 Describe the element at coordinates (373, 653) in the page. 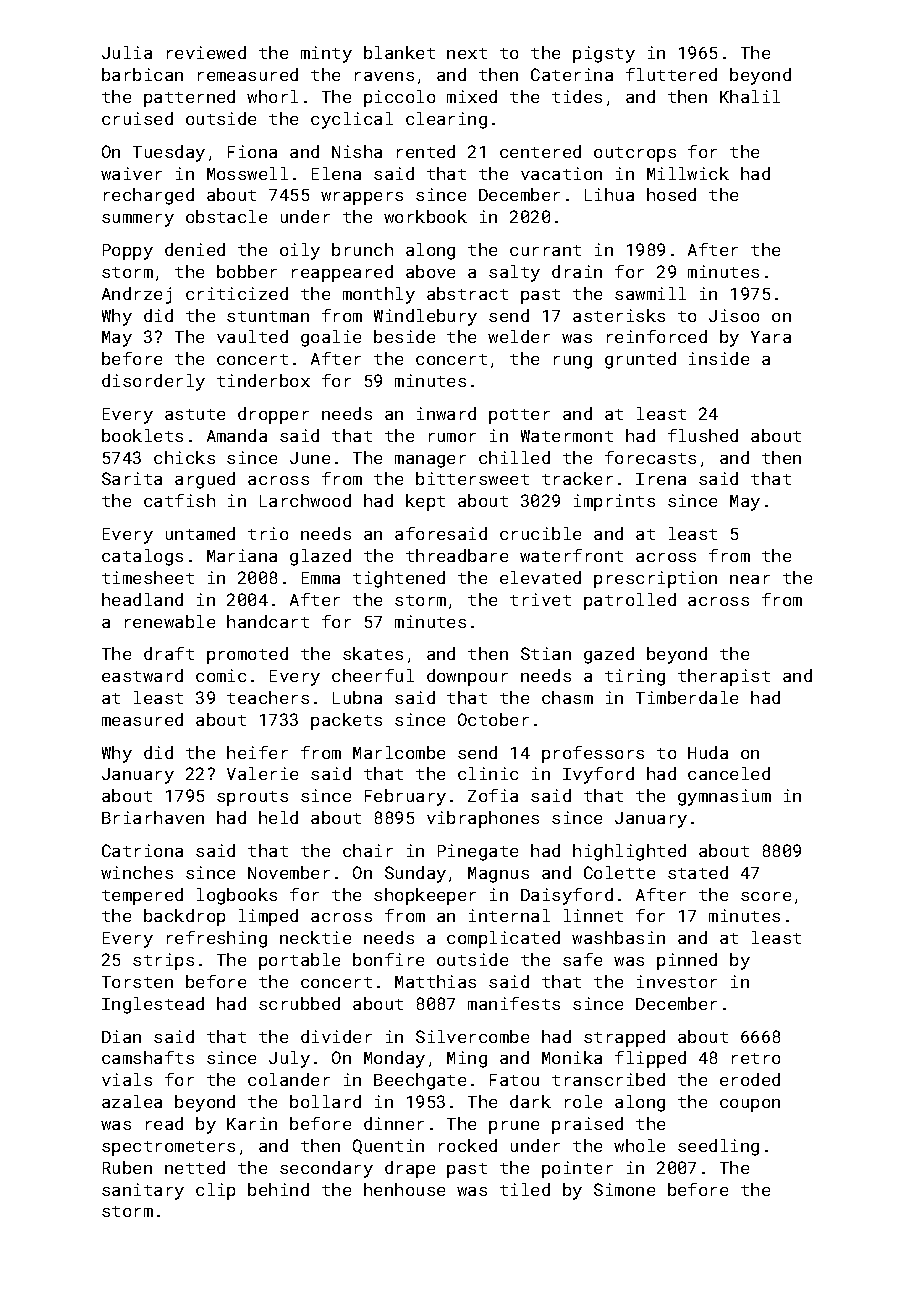

I see `skates` at that location.
